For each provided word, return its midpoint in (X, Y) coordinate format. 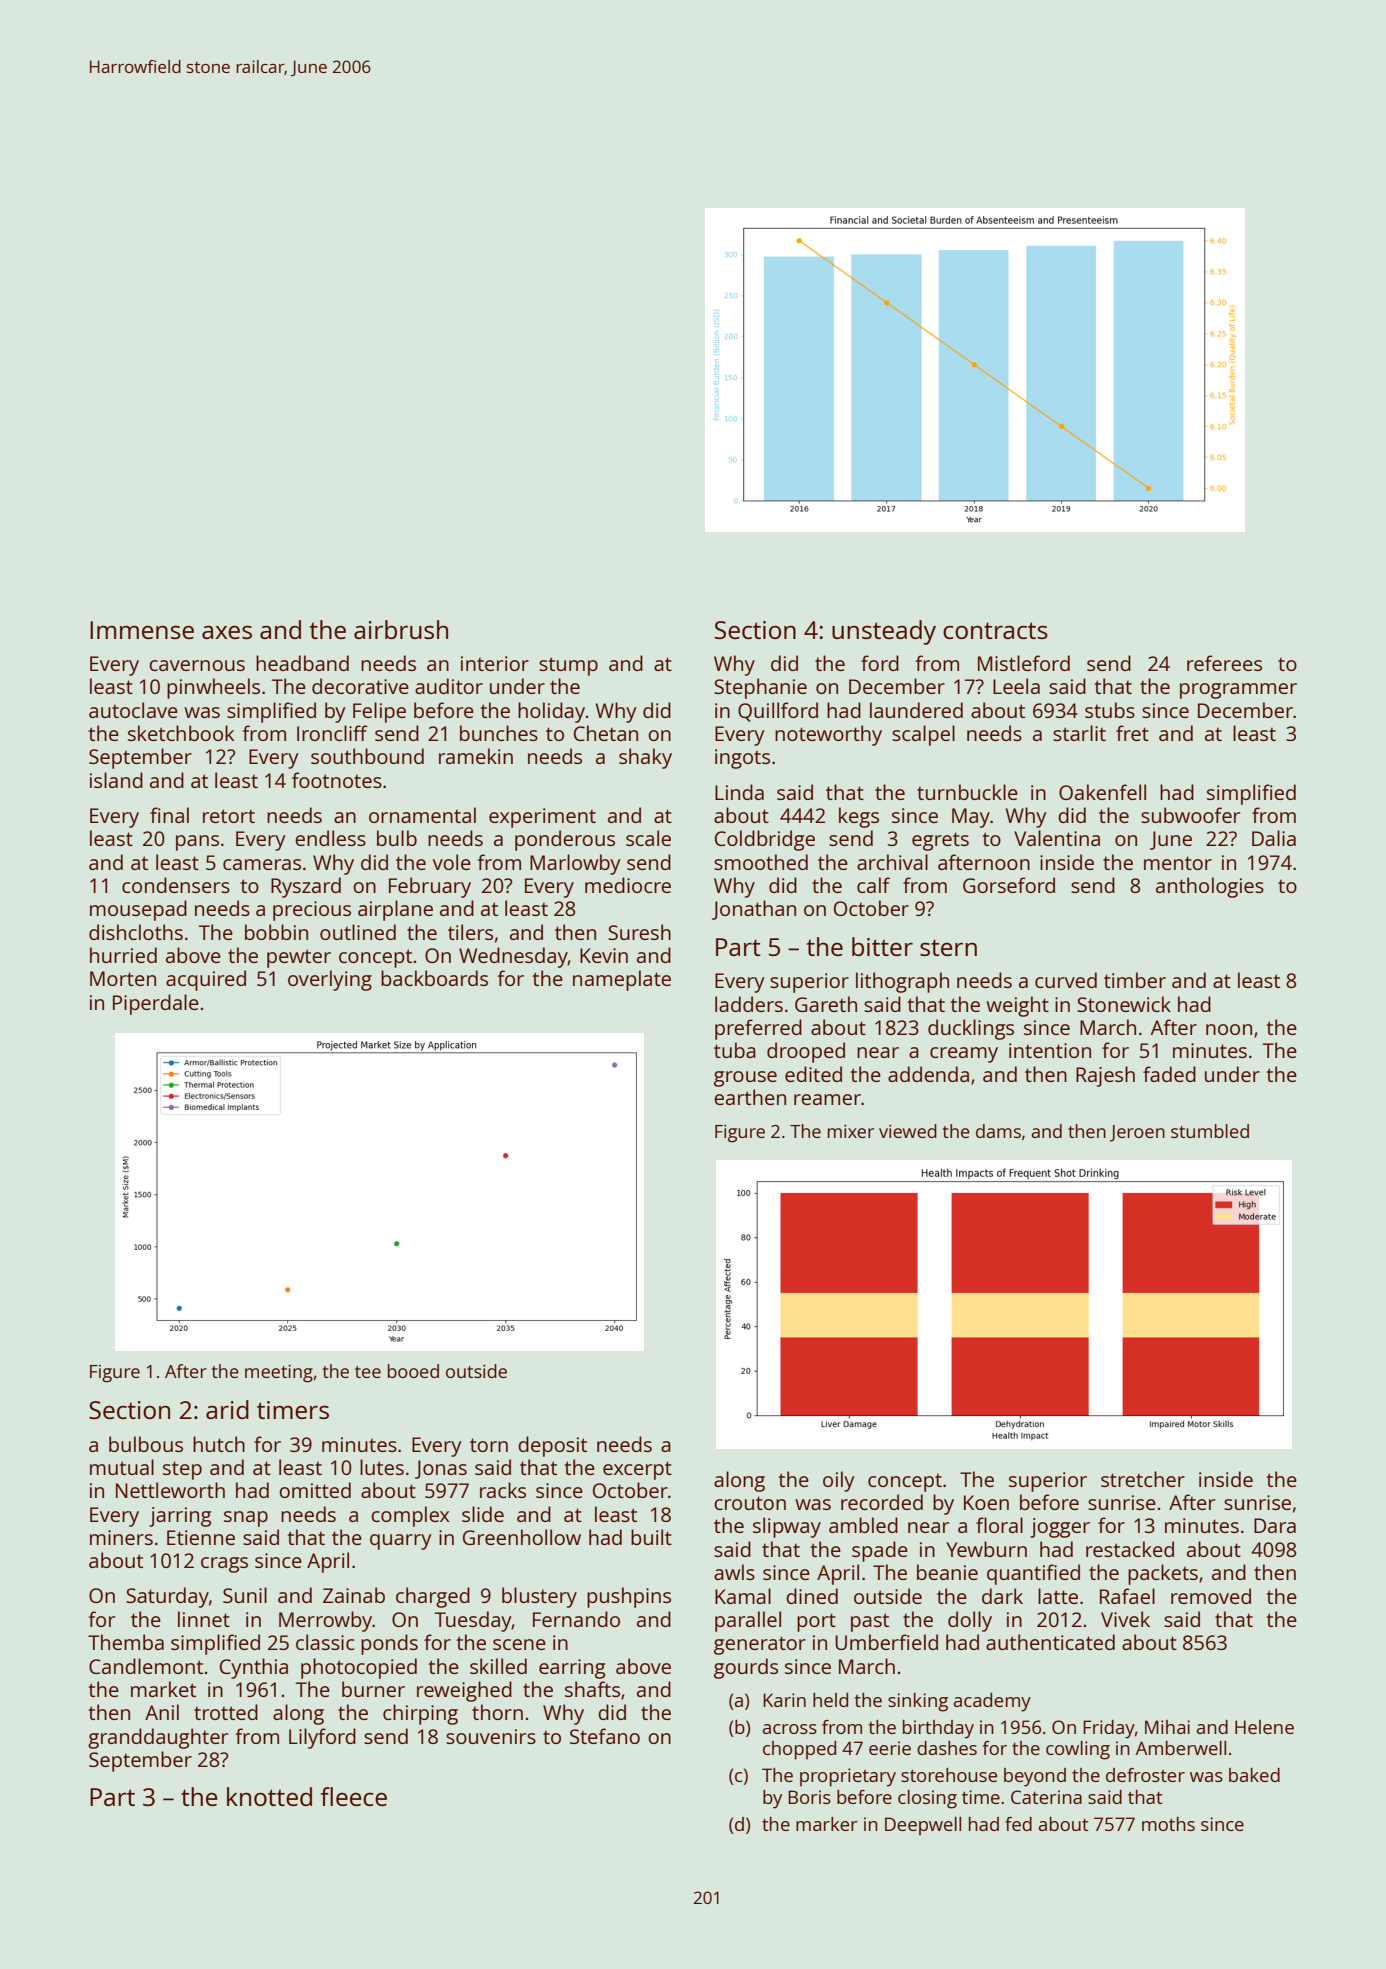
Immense (142, 630)
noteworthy (828, 735)
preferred (758, 1029)
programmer (1238, 691)
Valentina (1057, 838)
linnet (204, 1619)
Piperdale (156, 1004)
